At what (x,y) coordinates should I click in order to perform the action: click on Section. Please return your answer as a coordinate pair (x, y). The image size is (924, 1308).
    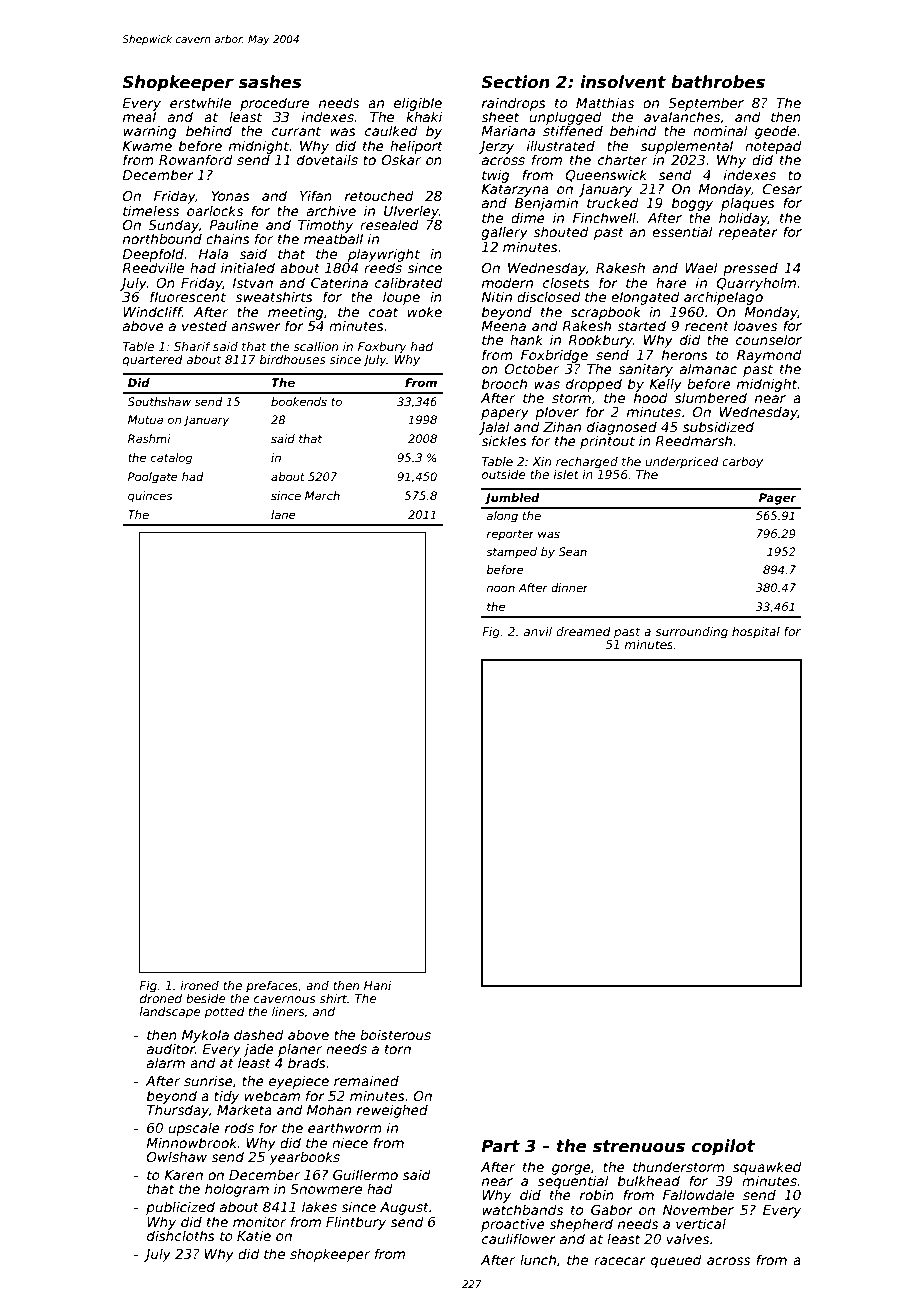
    Looking at the image, I should click on (515, 82).
